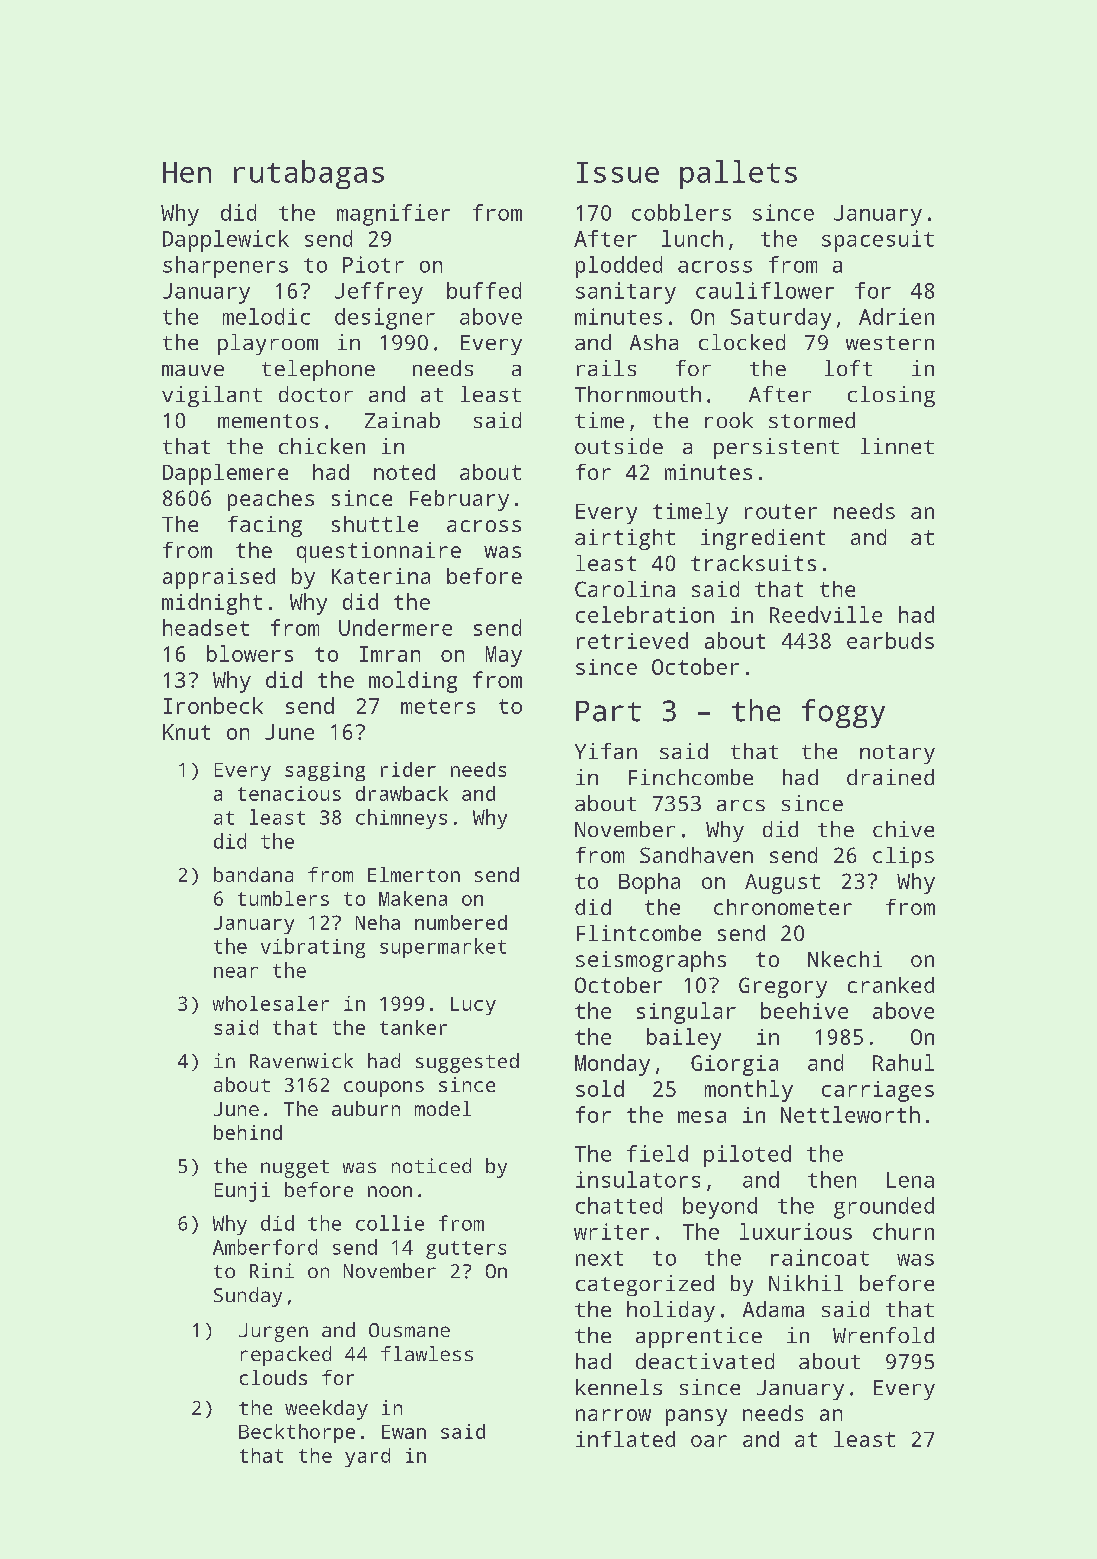 This image has height=1559, width=1097. What do you see at coordinates (253, 874) in the image?
I see `bandana` at bounding box center [253, 874].
